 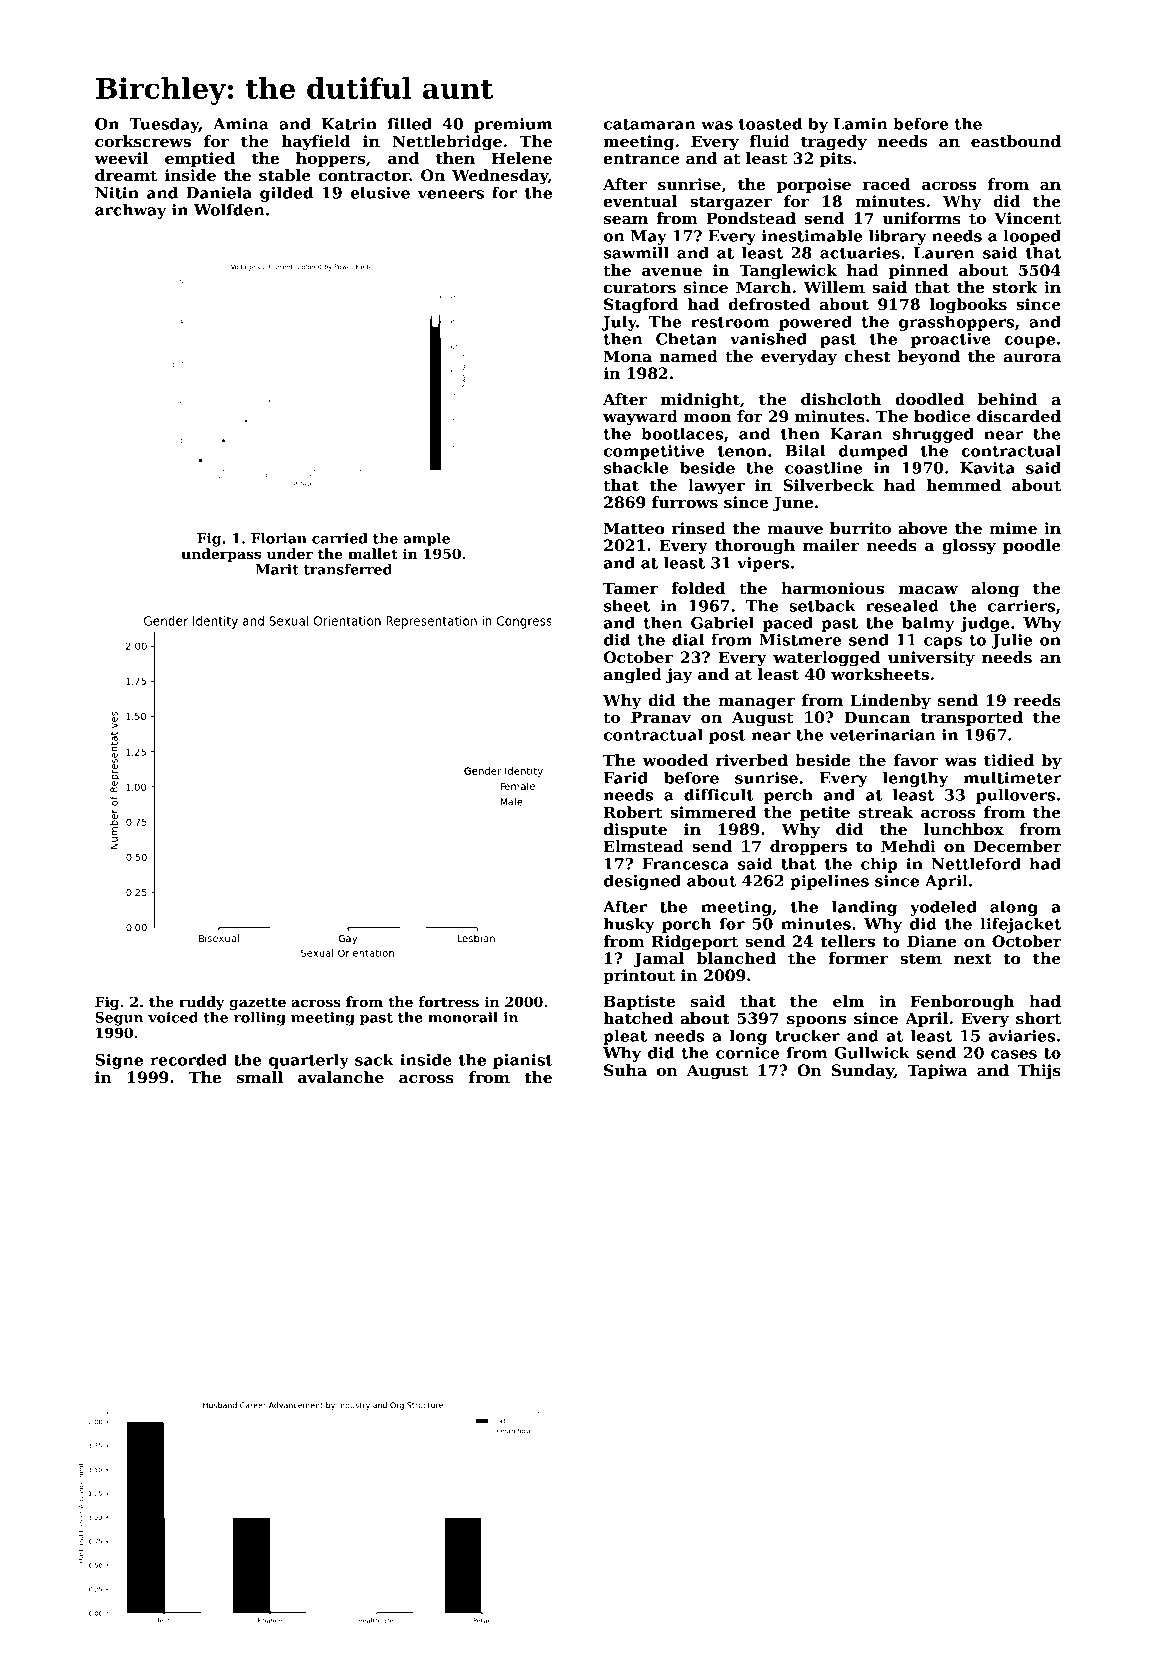 I want to click on tragedy, so click(x=834, y=143).
